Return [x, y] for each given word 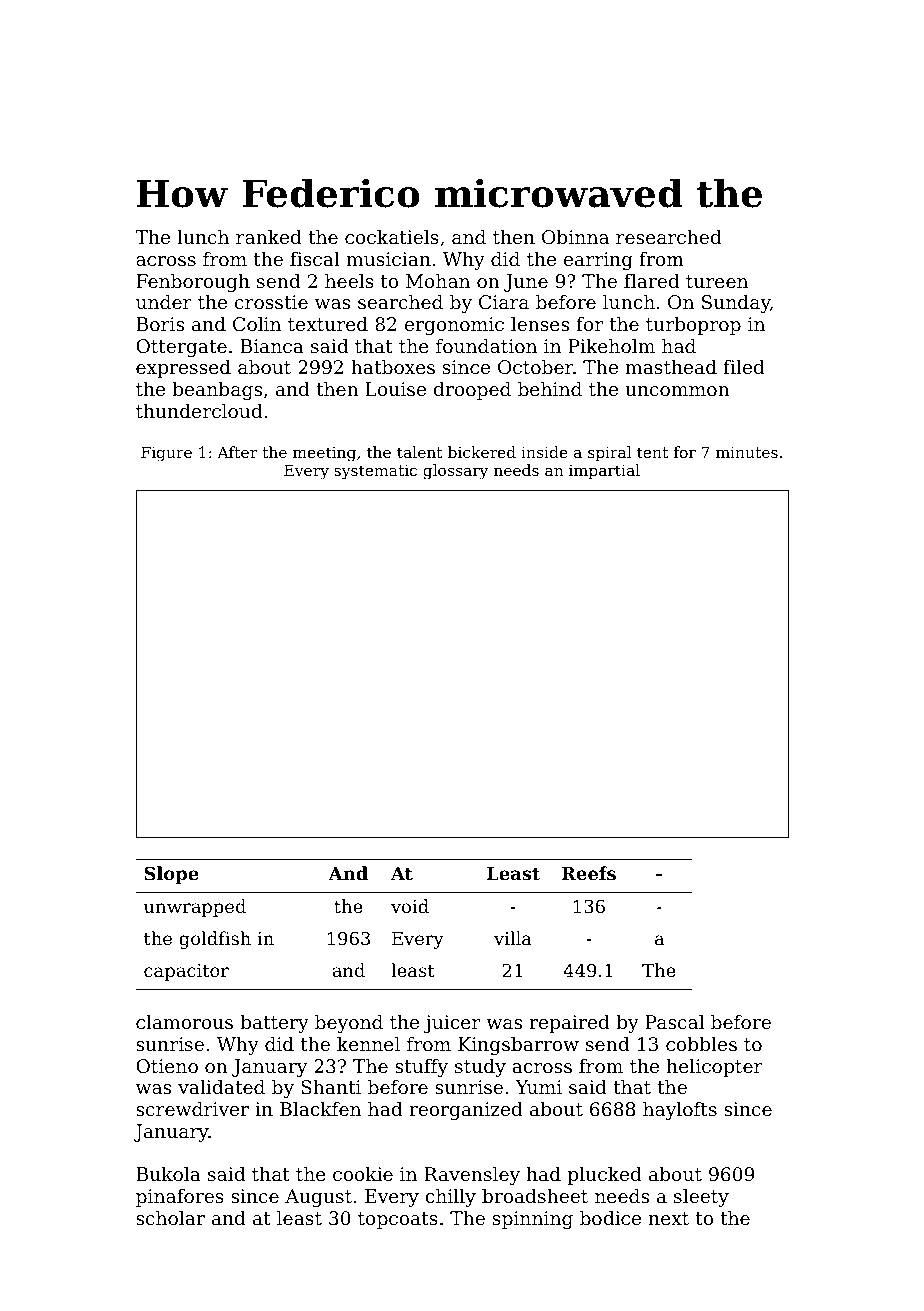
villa [513, 938]
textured [328, 324]
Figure [166, 454]
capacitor [186, 972]
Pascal [674, 1022]
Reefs [589, 873]
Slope [171, 875]
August [318, 1198]
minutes [747, 452]
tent [652, 452]
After [237, 452]
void [410, 906]
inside [544, 452]
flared [652, 281]
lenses [540, 324]
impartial [604, 471]
